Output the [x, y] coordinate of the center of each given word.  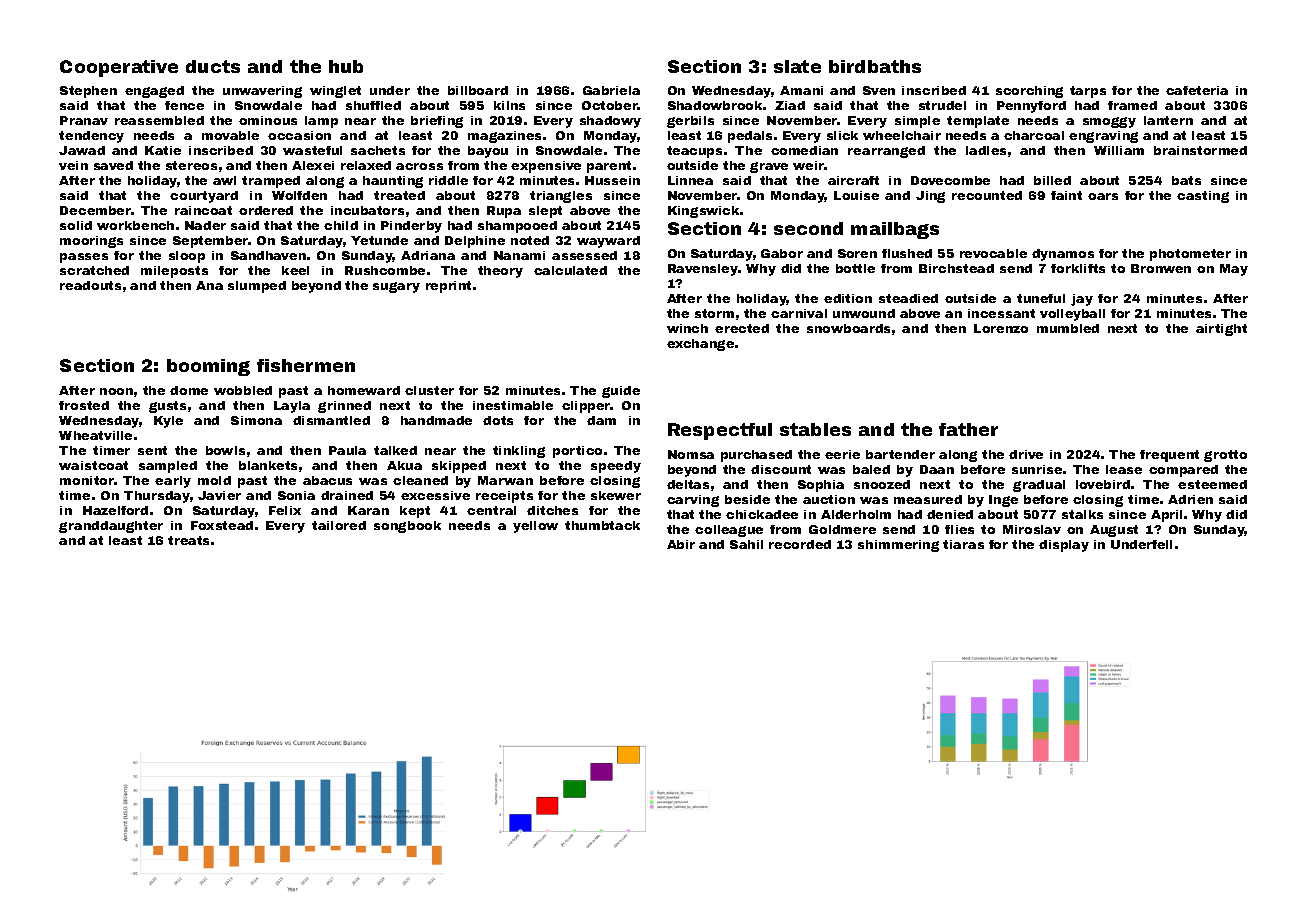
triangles [561, 197]
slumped [257, 287]
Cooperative [119, 68]
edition [848, 298]
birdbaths [875, 66]
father [968, 429]
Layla [292, 407]
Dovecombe [950, 180]
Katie [163, 150]
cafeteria [1197, 90]
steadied [908, 298]
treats [188, 540]
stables [815, 429]
